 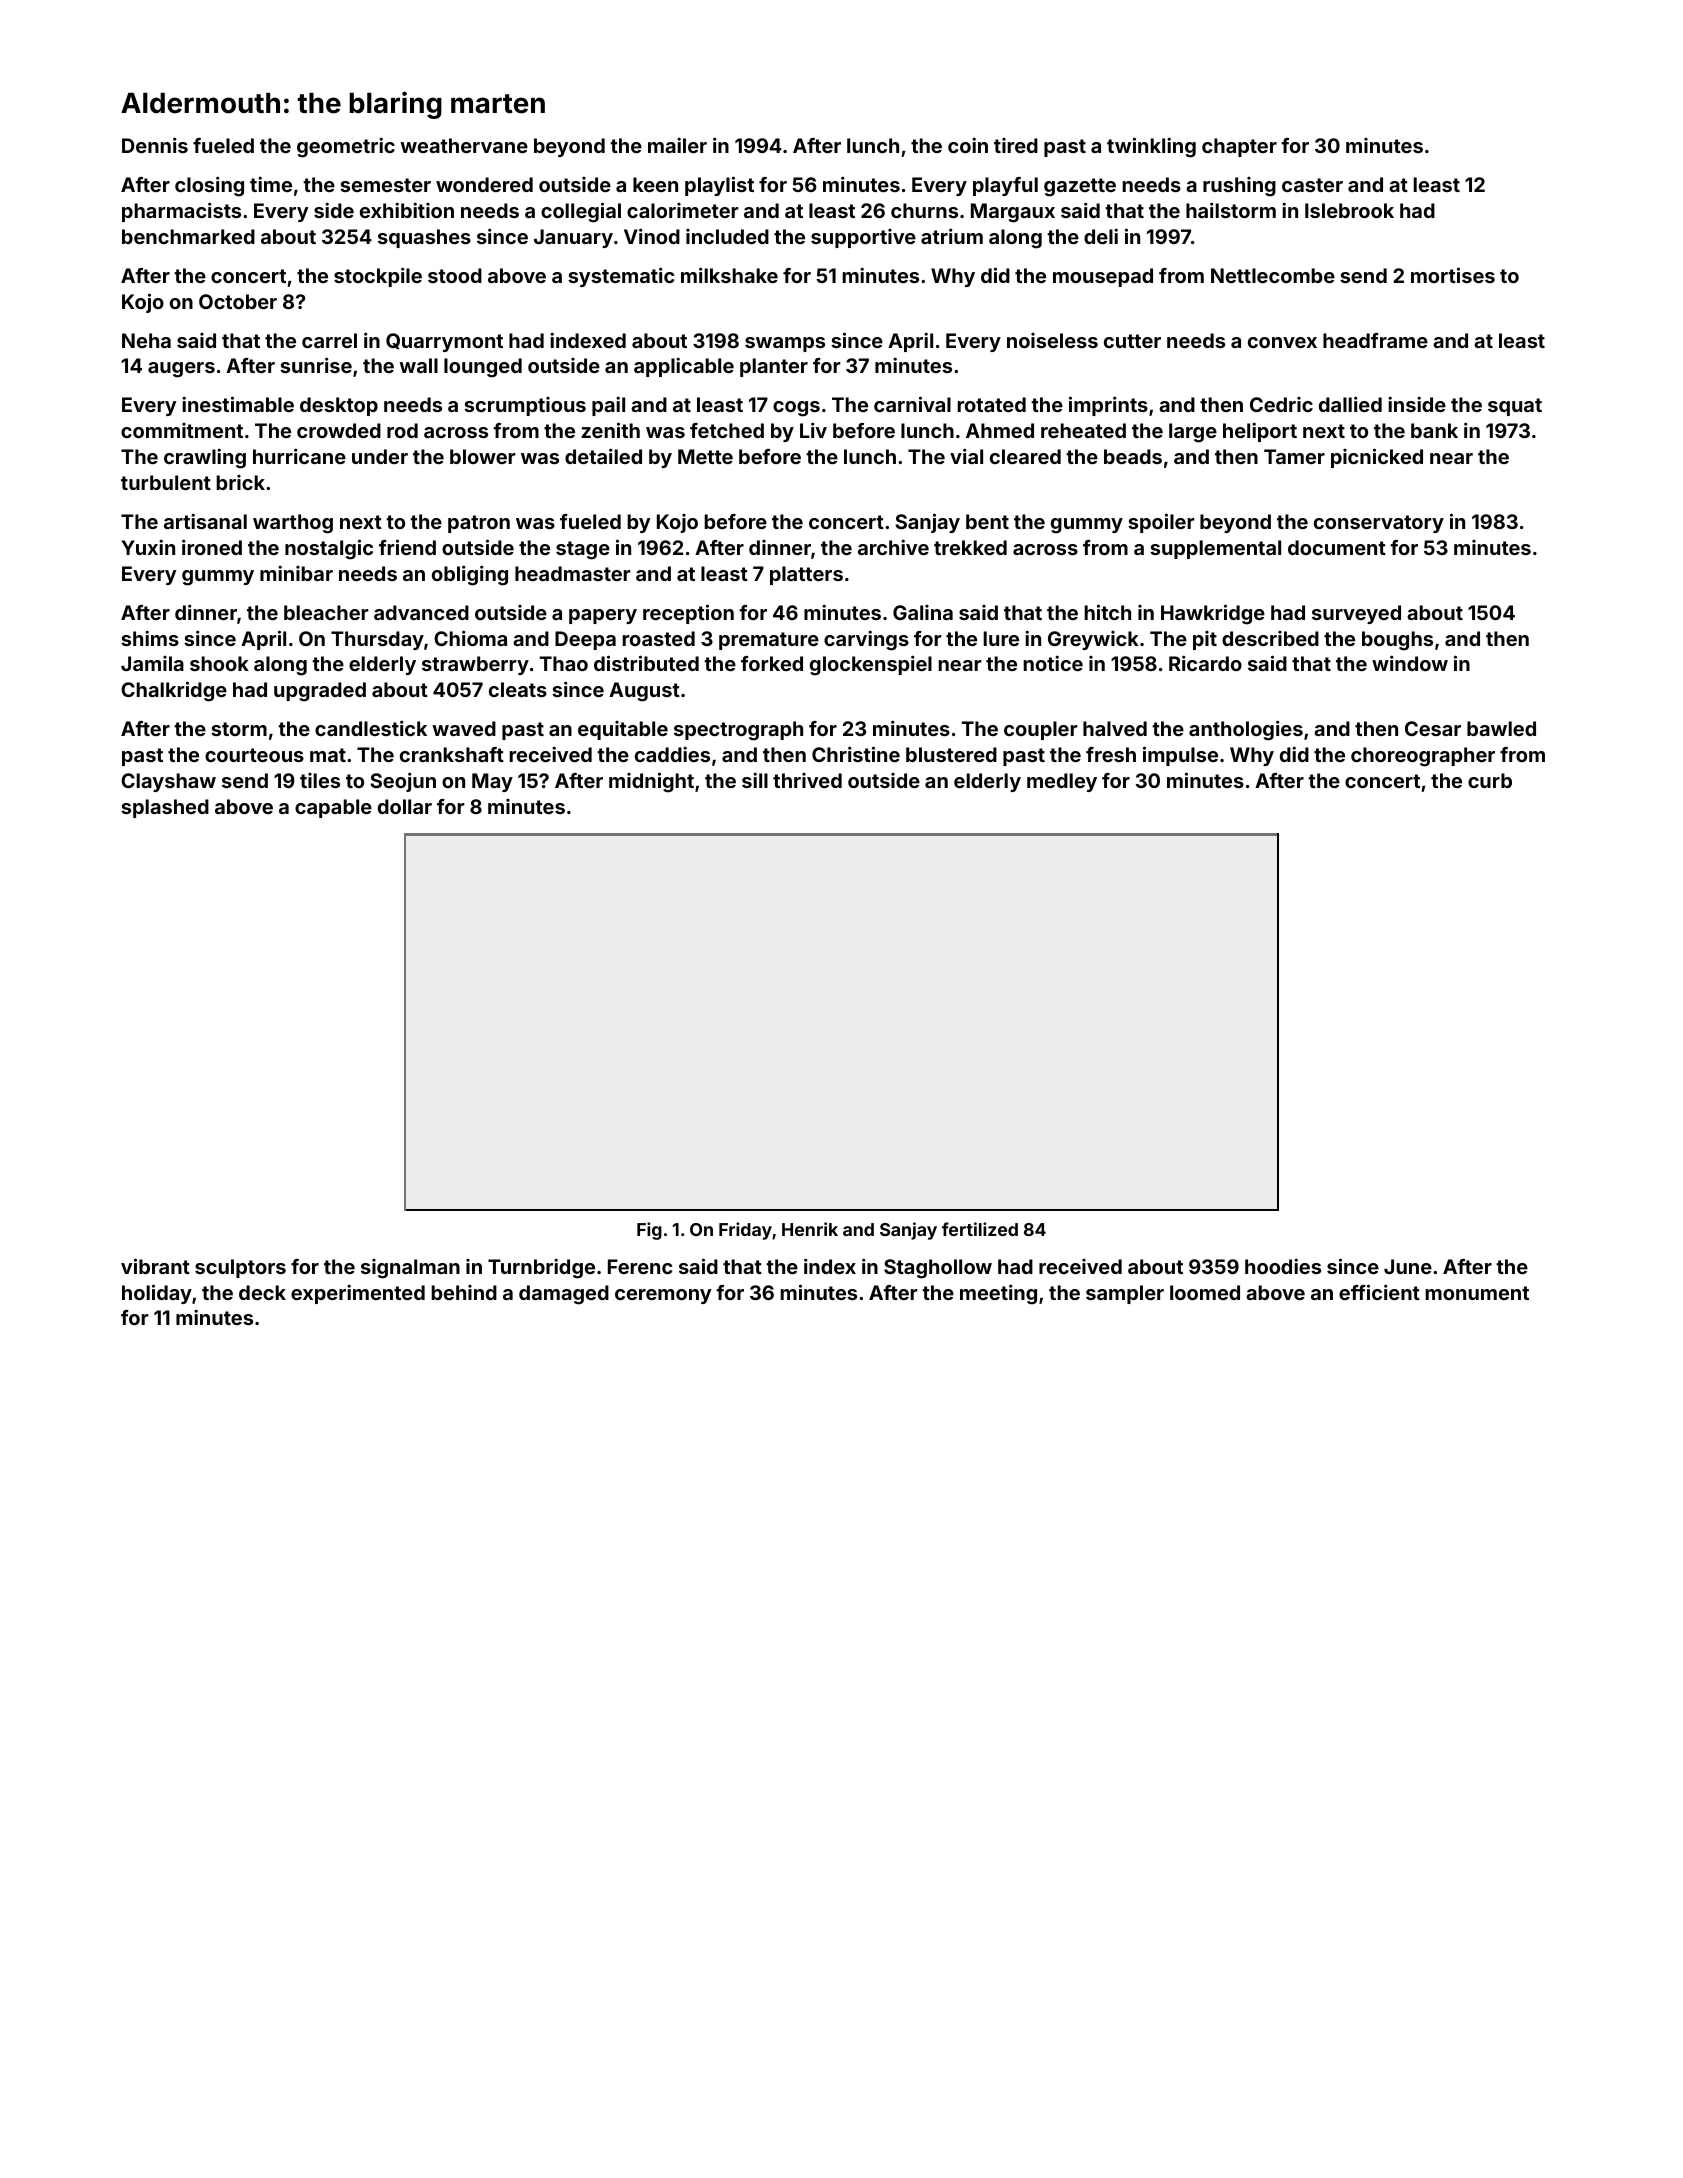 What do you see at coordinates (1052, 340) in the document?
I see `noiseless` at bounding box center [1052, 340].
